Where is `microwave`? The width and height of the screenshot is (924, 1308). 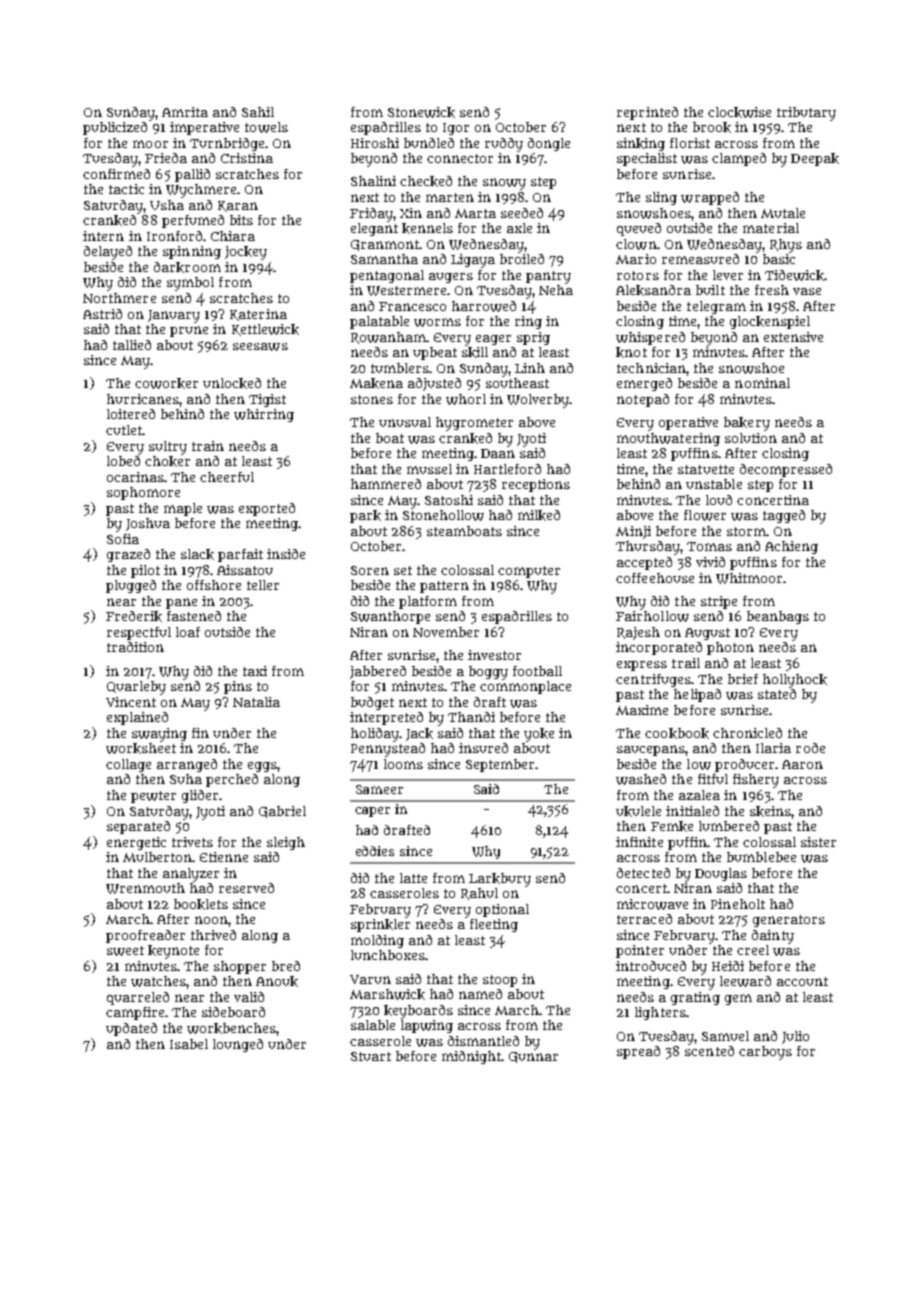 microwave is located at coordinates (652, 904).
